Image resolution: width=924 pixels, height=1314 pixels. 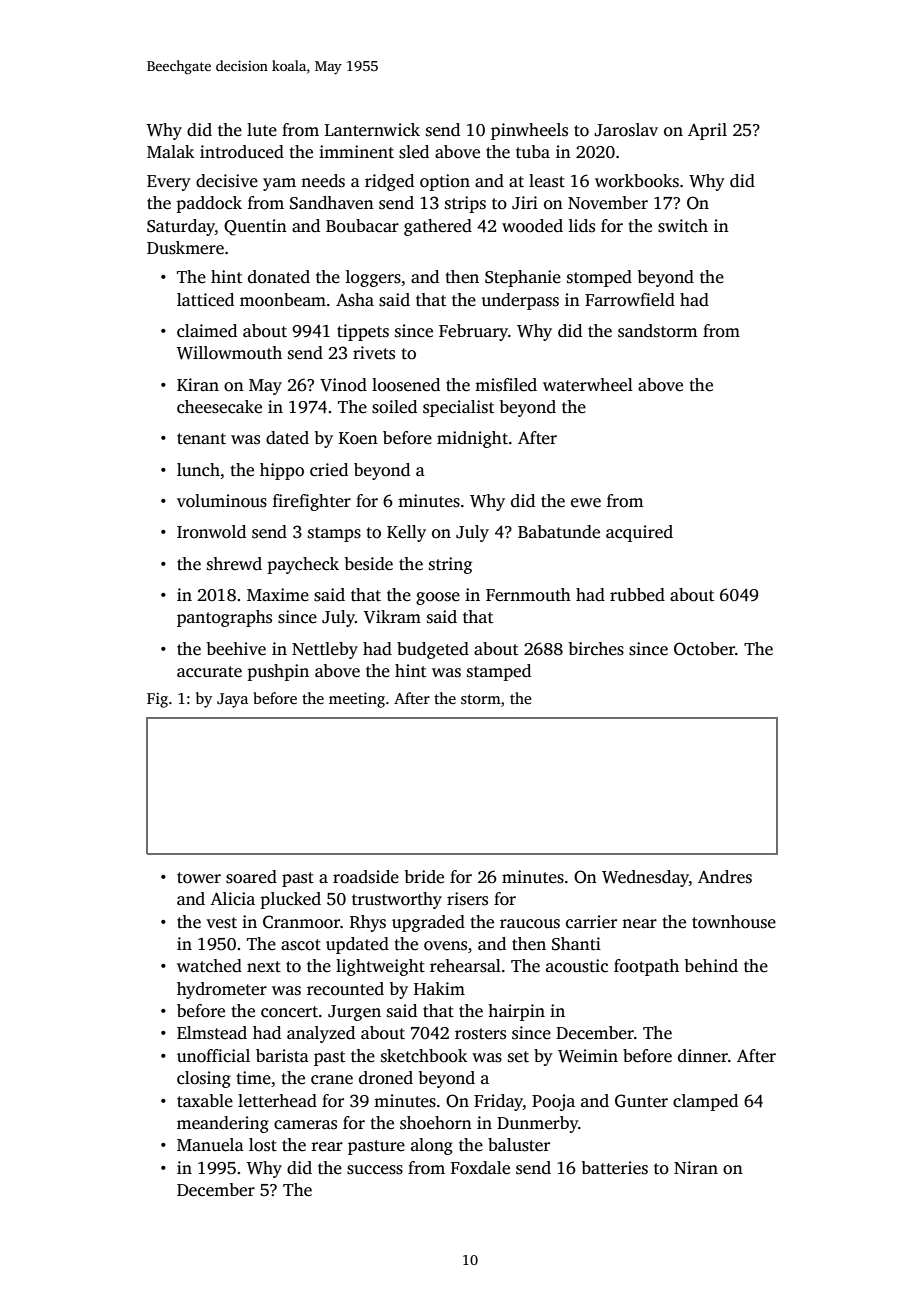 I want to click on hippo, so click(x=282, y=471).
